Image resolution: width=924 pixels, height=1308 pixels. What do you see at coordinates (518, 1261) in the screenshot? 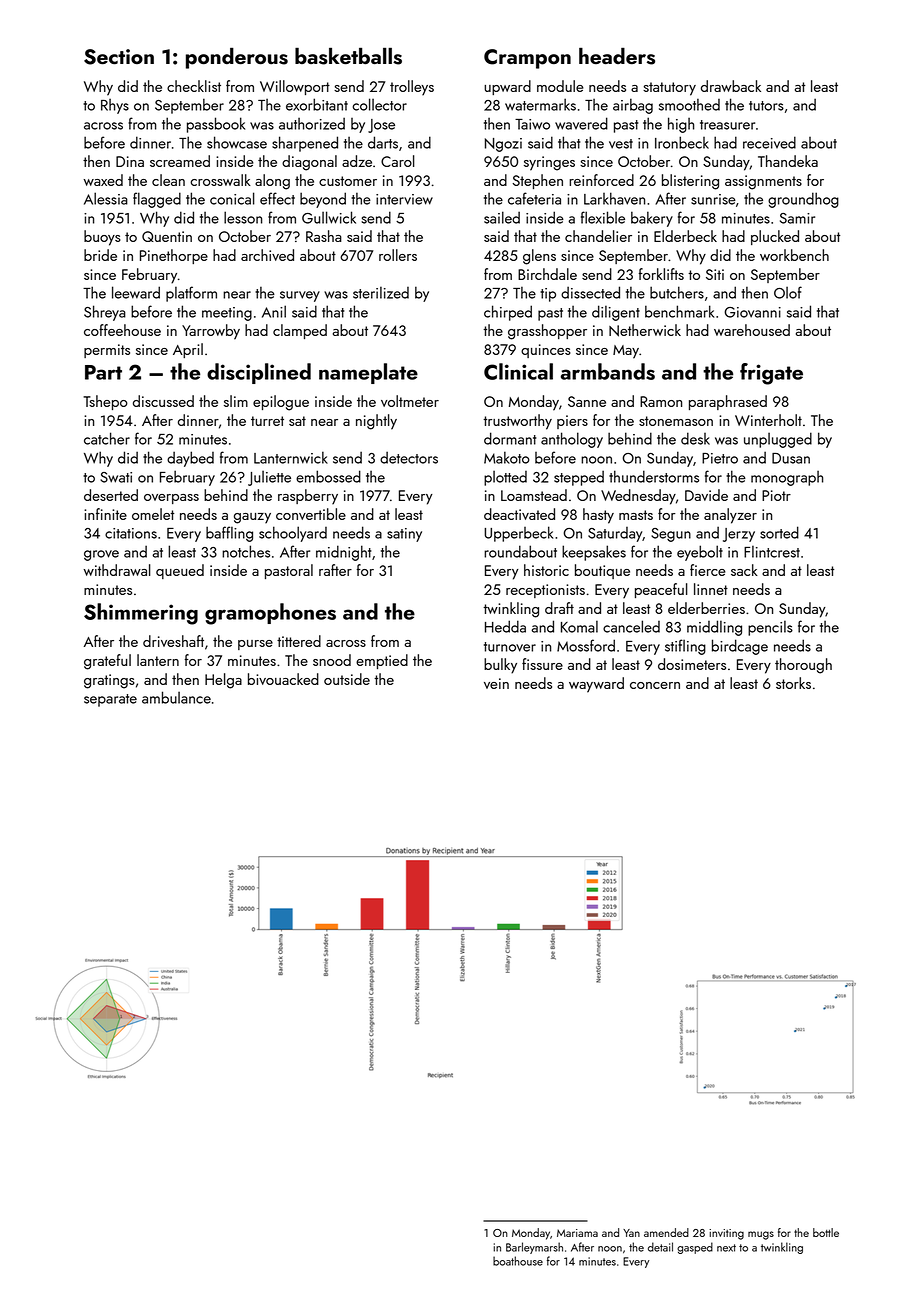
I see `boathouse` at bounding box center [518, 1261].
